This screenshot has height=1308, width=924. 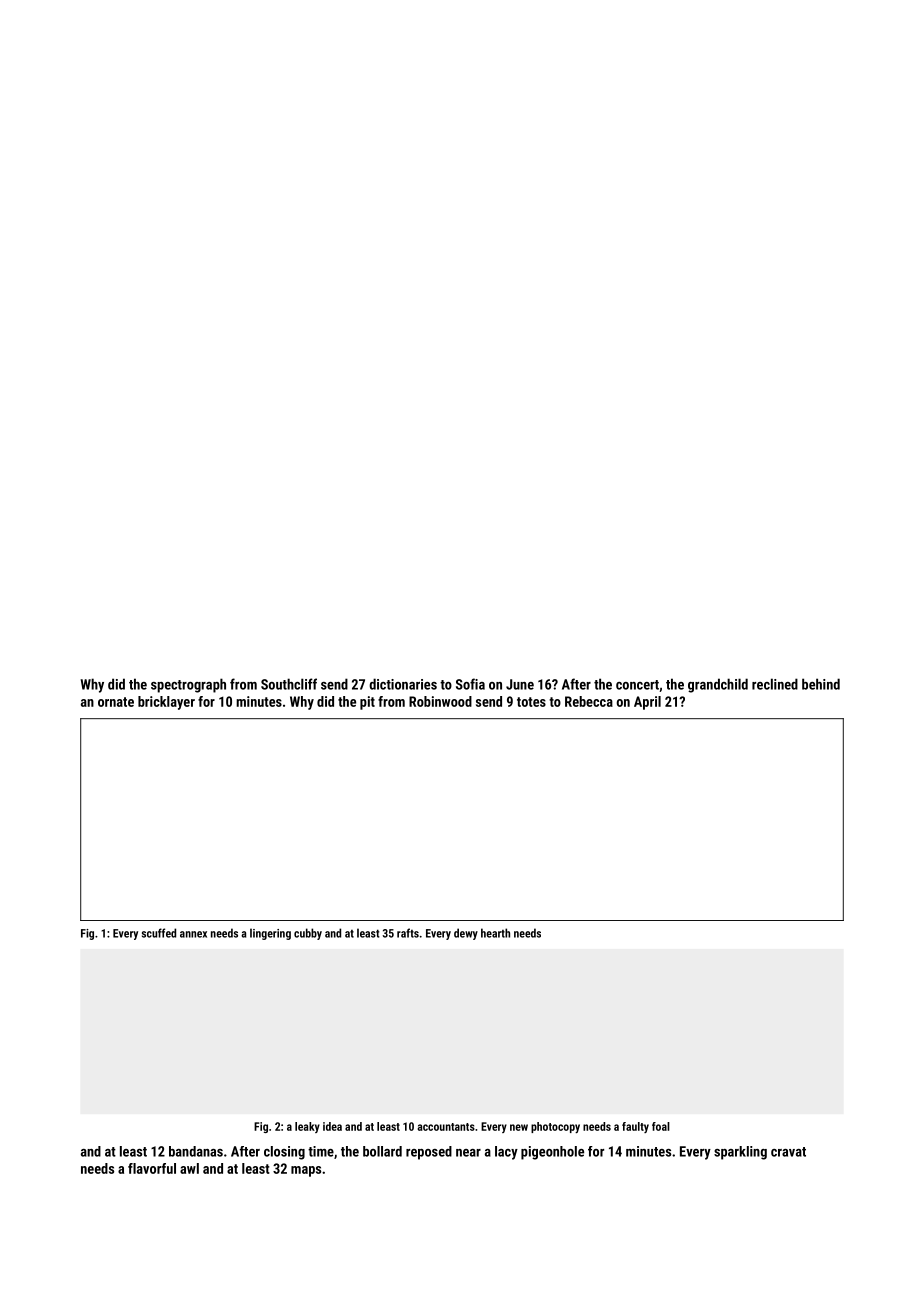 I want to click on hearth, so click(x=495, y=933).
